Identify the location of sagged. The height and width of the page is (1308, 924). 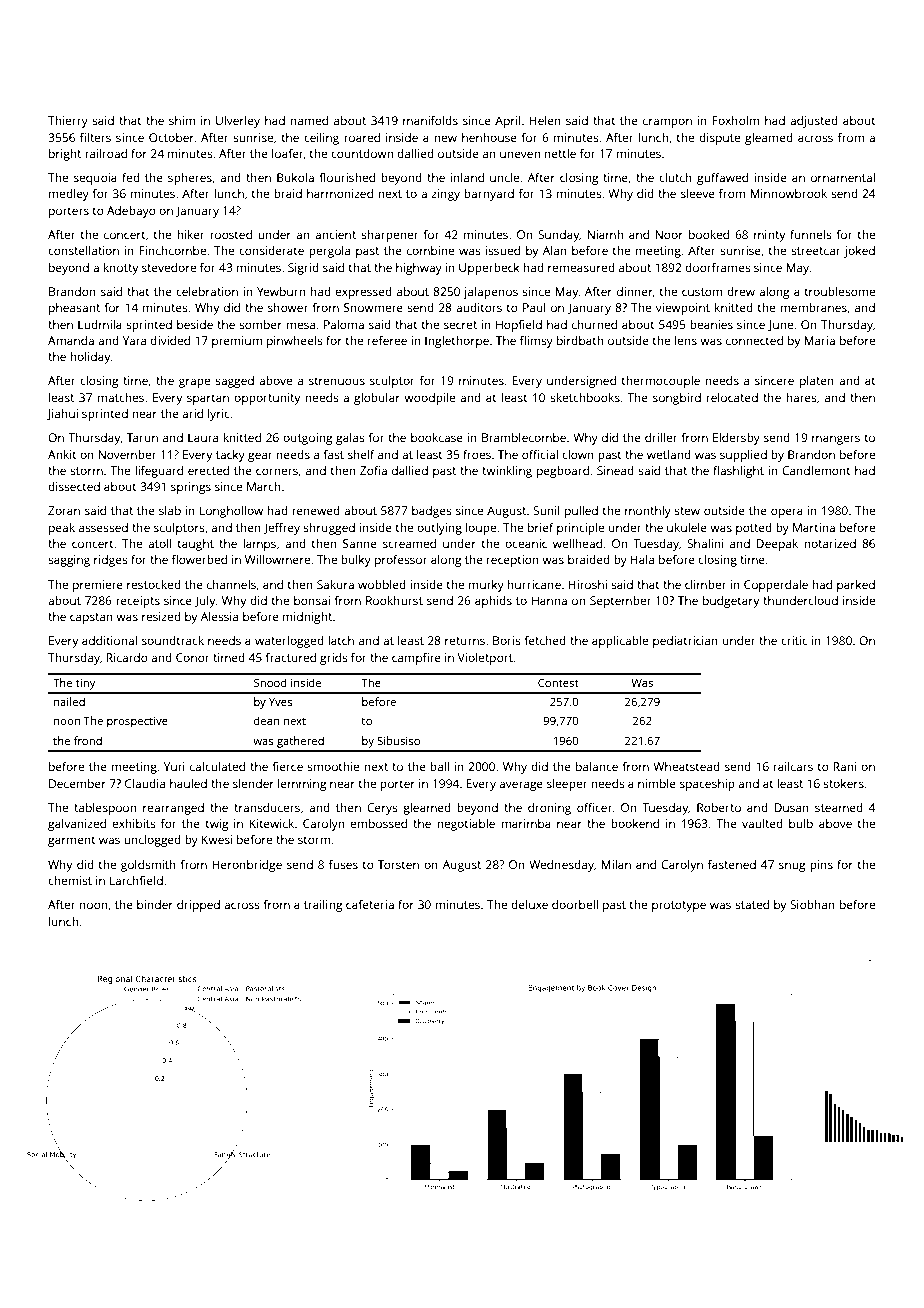
(234, 382).
